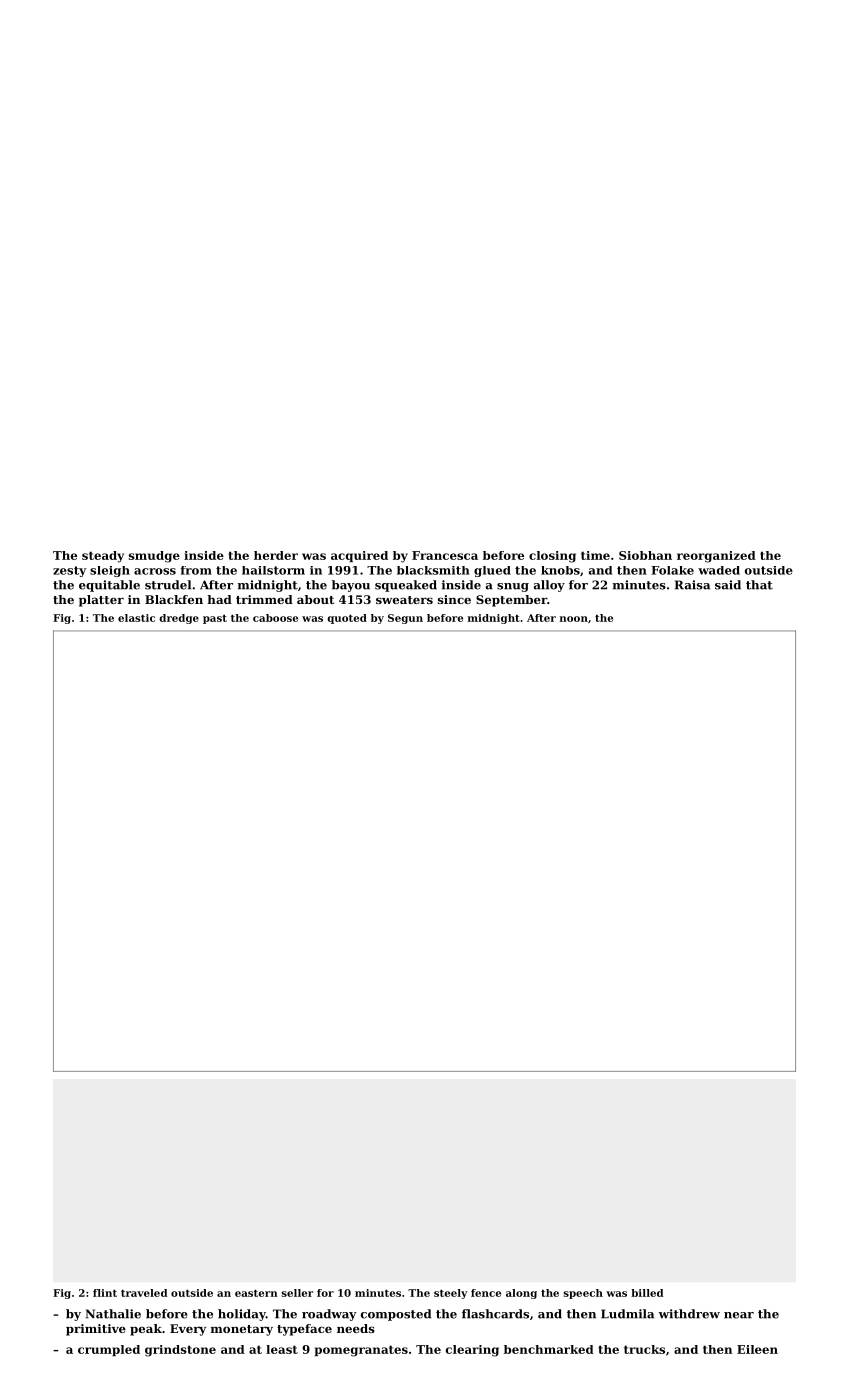 The height and width of the screenshot is (1400, 849). Describe the element at coordinates (647, 1293) in the screenshot. I see `billed` at that location.
